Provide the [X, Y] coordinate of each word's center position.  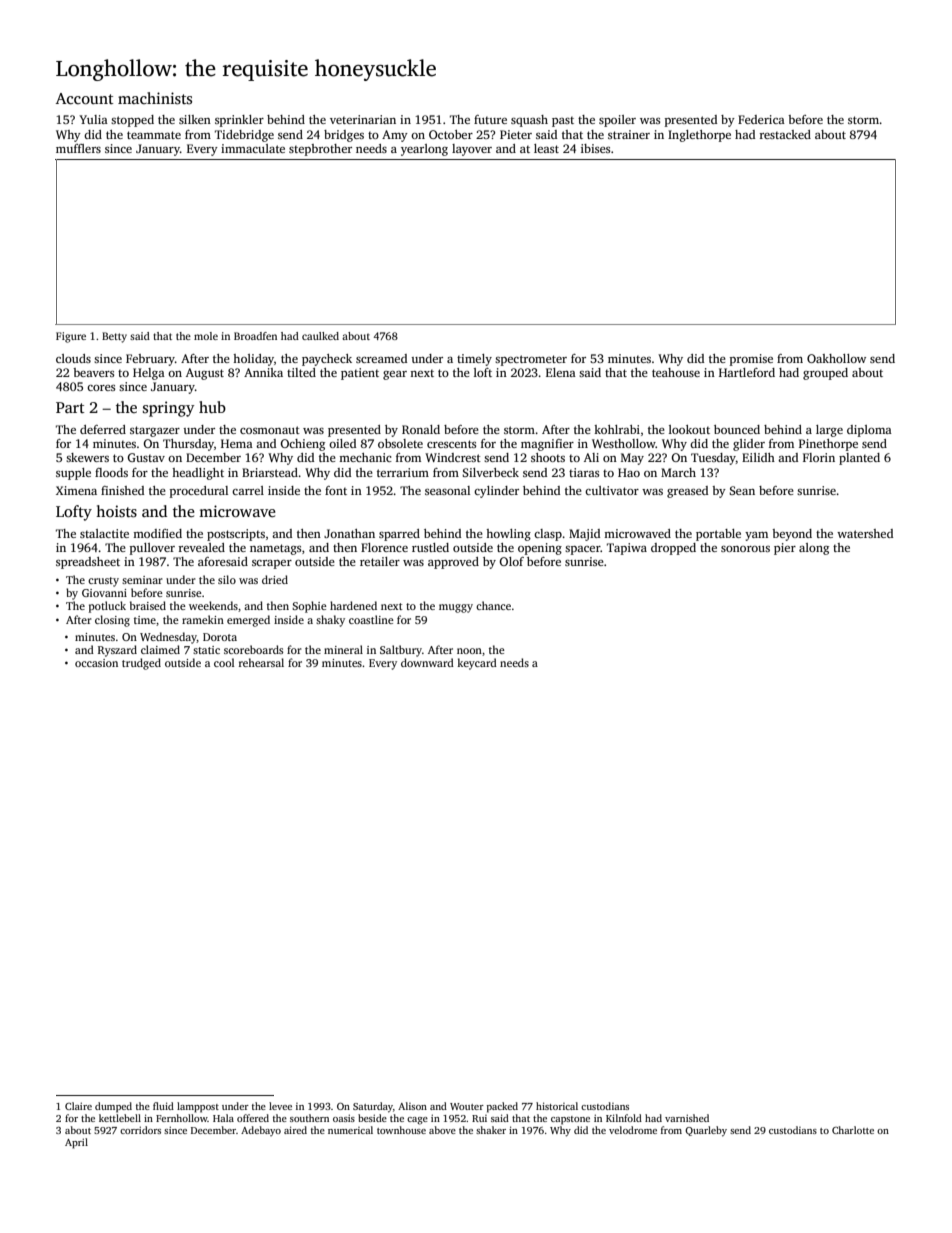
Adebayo [261, 1131]
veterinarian [363, 119]
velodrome [633, 1130]
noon [469, 651]
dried [275, 579]
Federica [761, 119]
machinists [155, 98]
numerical [350, 1130]
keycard [477, 664]
